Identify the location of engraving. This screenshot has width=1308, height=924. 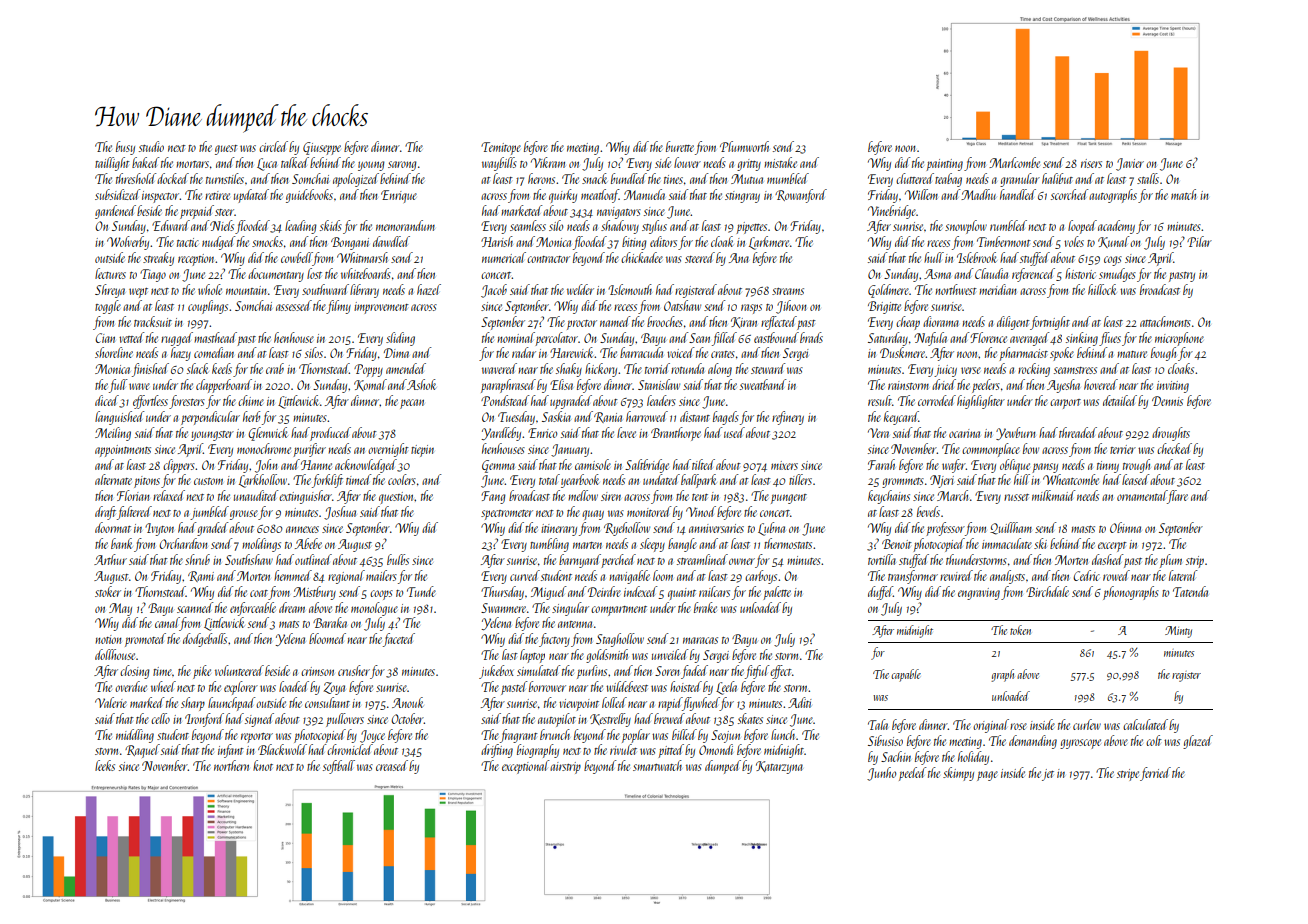
(979, 594).
